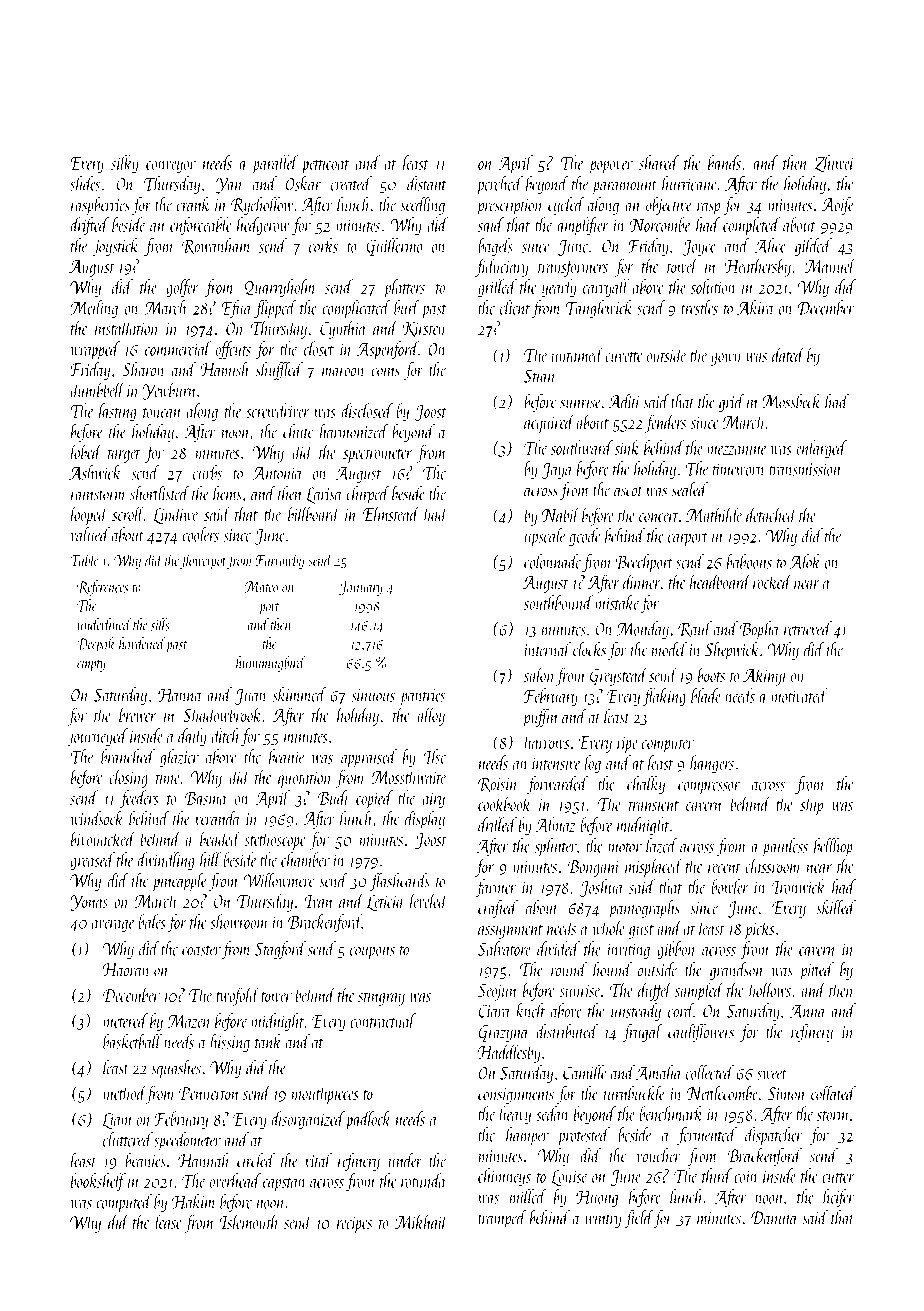  What do you see at coordinates (187, 1141) in the image?
I see `speedometer` at bounding box center [187, 1141].
